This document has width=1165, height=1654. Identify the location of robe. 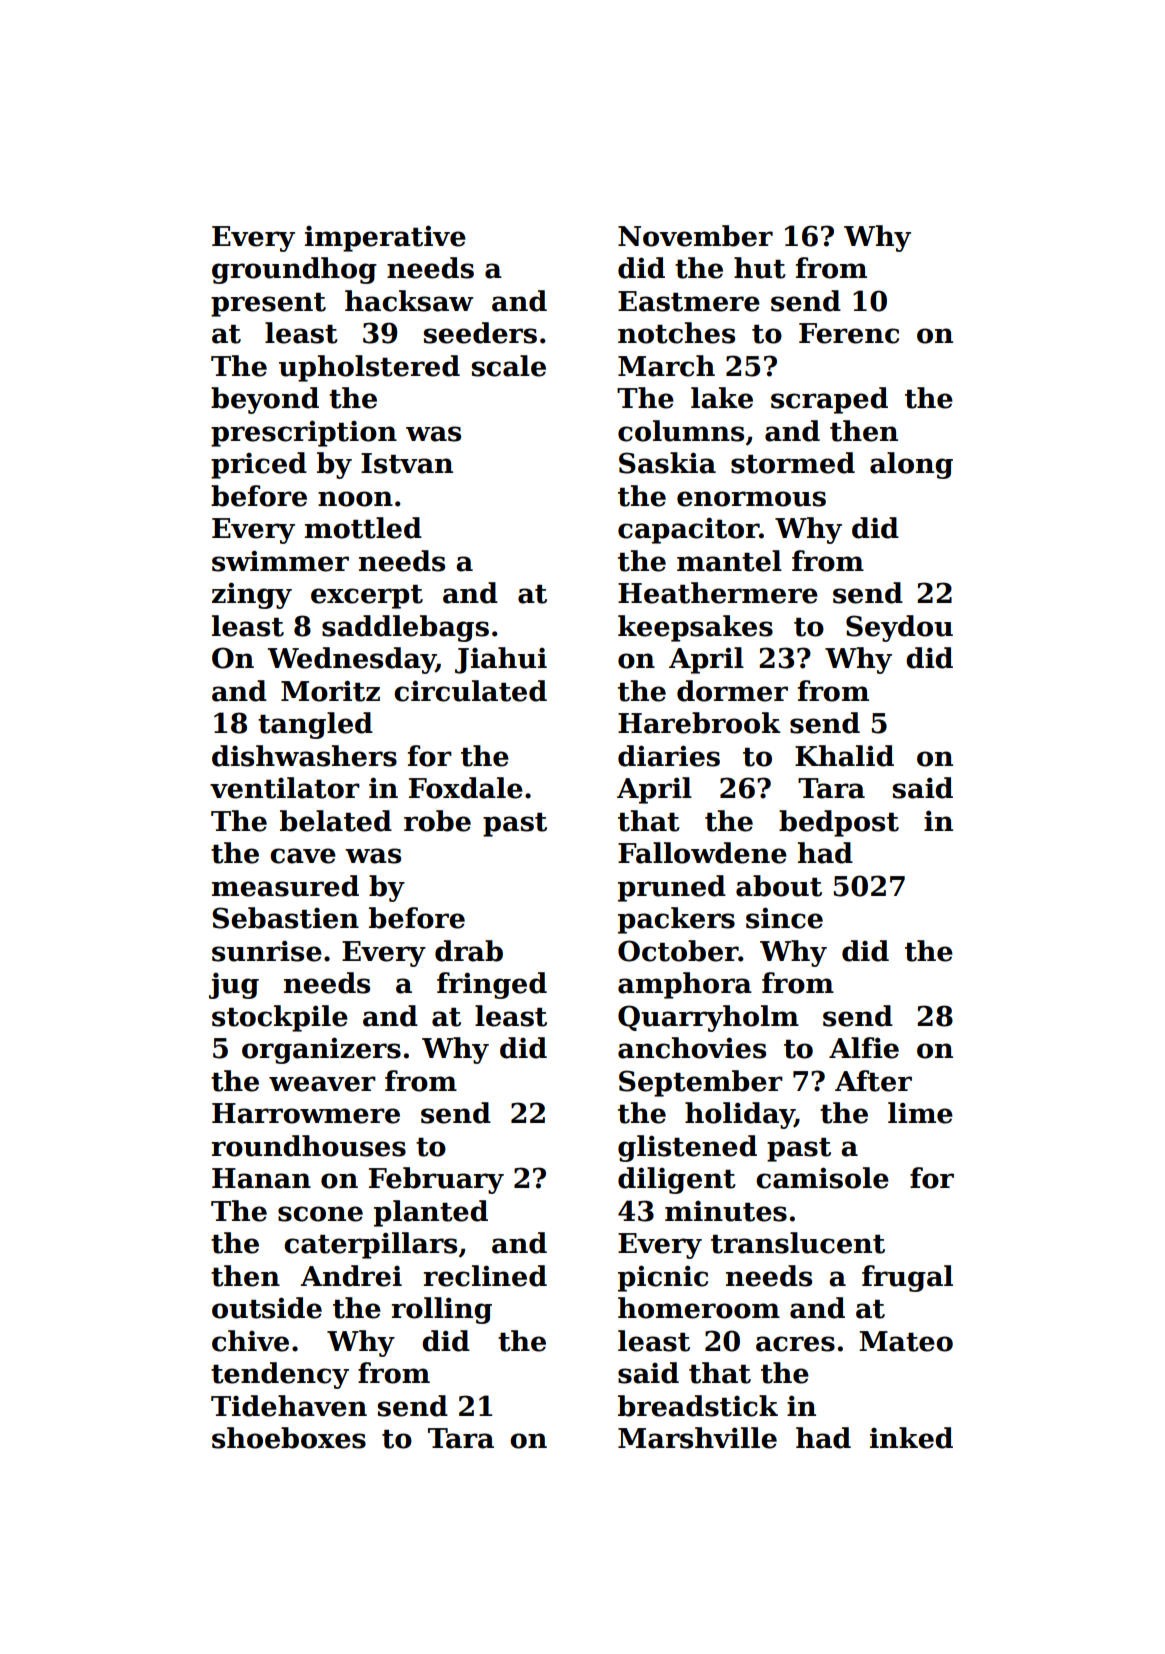
(437, 821).
